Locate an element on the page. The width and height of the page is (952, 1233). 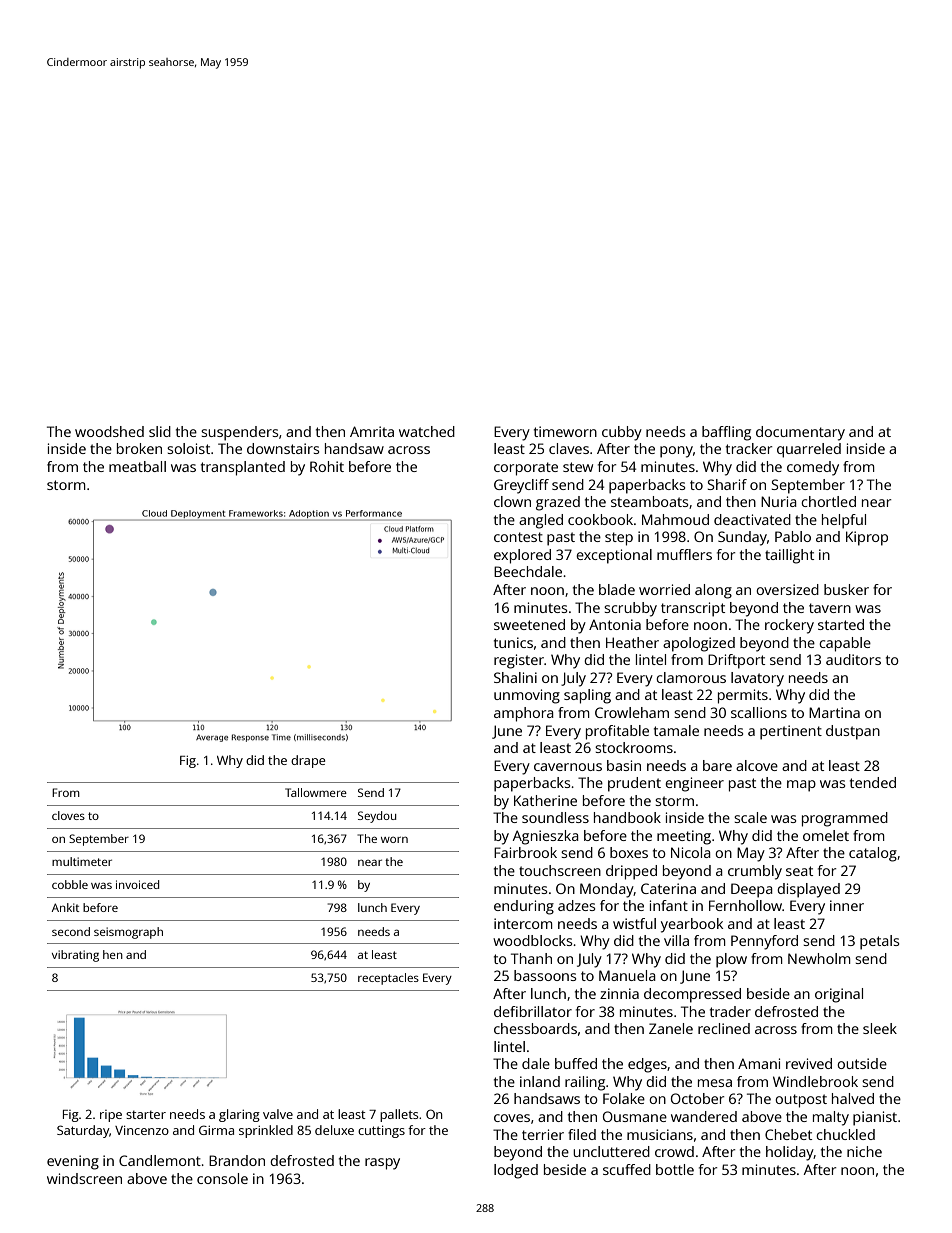
Amrita is located at coordinates (372, 431).
